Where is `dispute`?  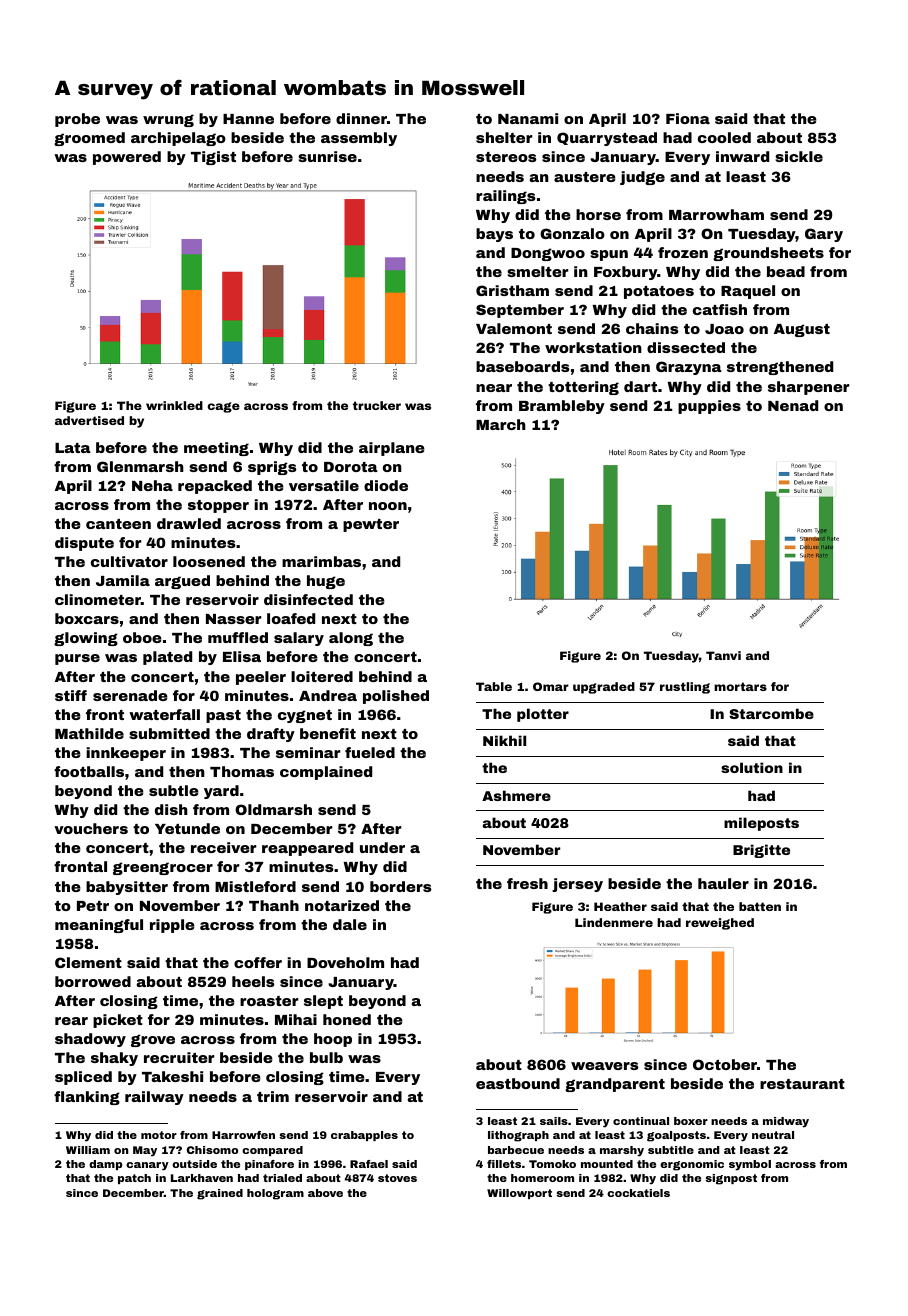
dispute is located at coordinates (84, 544).
